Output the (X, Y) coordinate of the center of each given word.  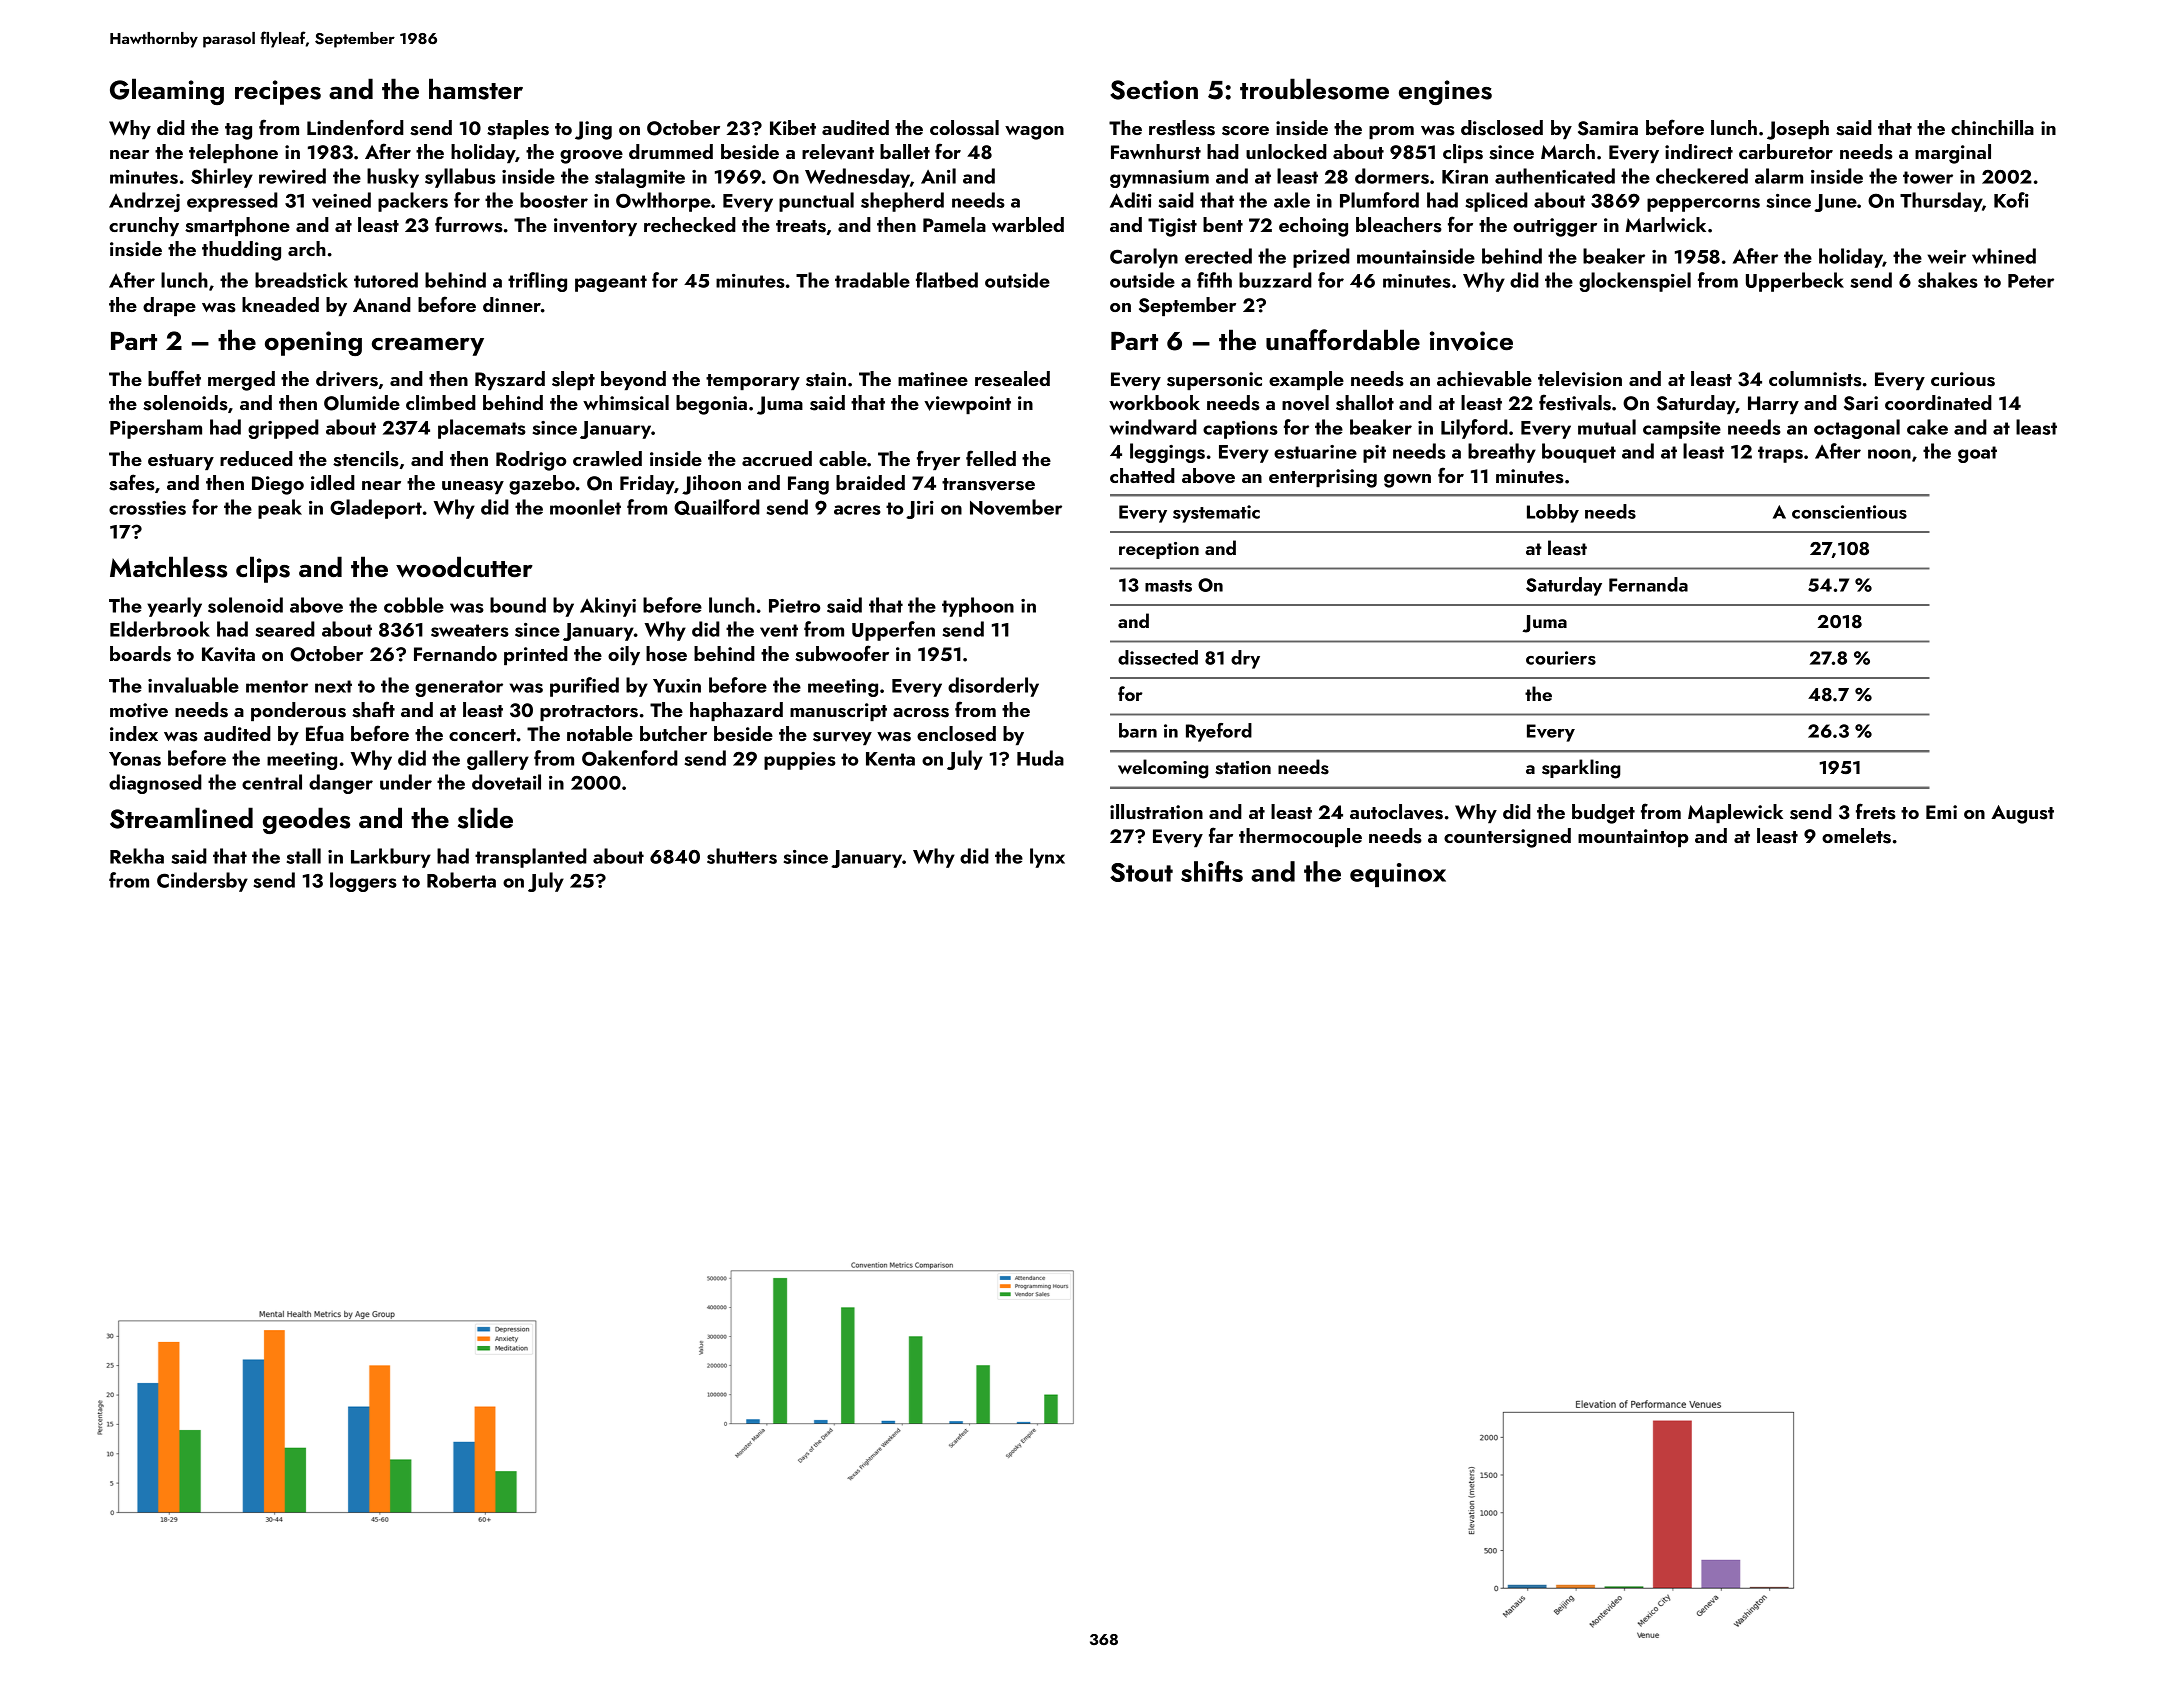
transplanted (531, 858)
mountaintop (1633, 838)
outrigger (1555, 227)
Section (1154, 90)
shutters (742, 856)
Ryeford (1219, 732)
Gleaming (167, 91)
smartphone (237, 226)
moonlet (585, 507)
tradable (872, 280)
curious (1963, 379)
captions (1240, 430)
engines (1445, 92)
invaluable (193, 685)
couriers (1561, 658)
